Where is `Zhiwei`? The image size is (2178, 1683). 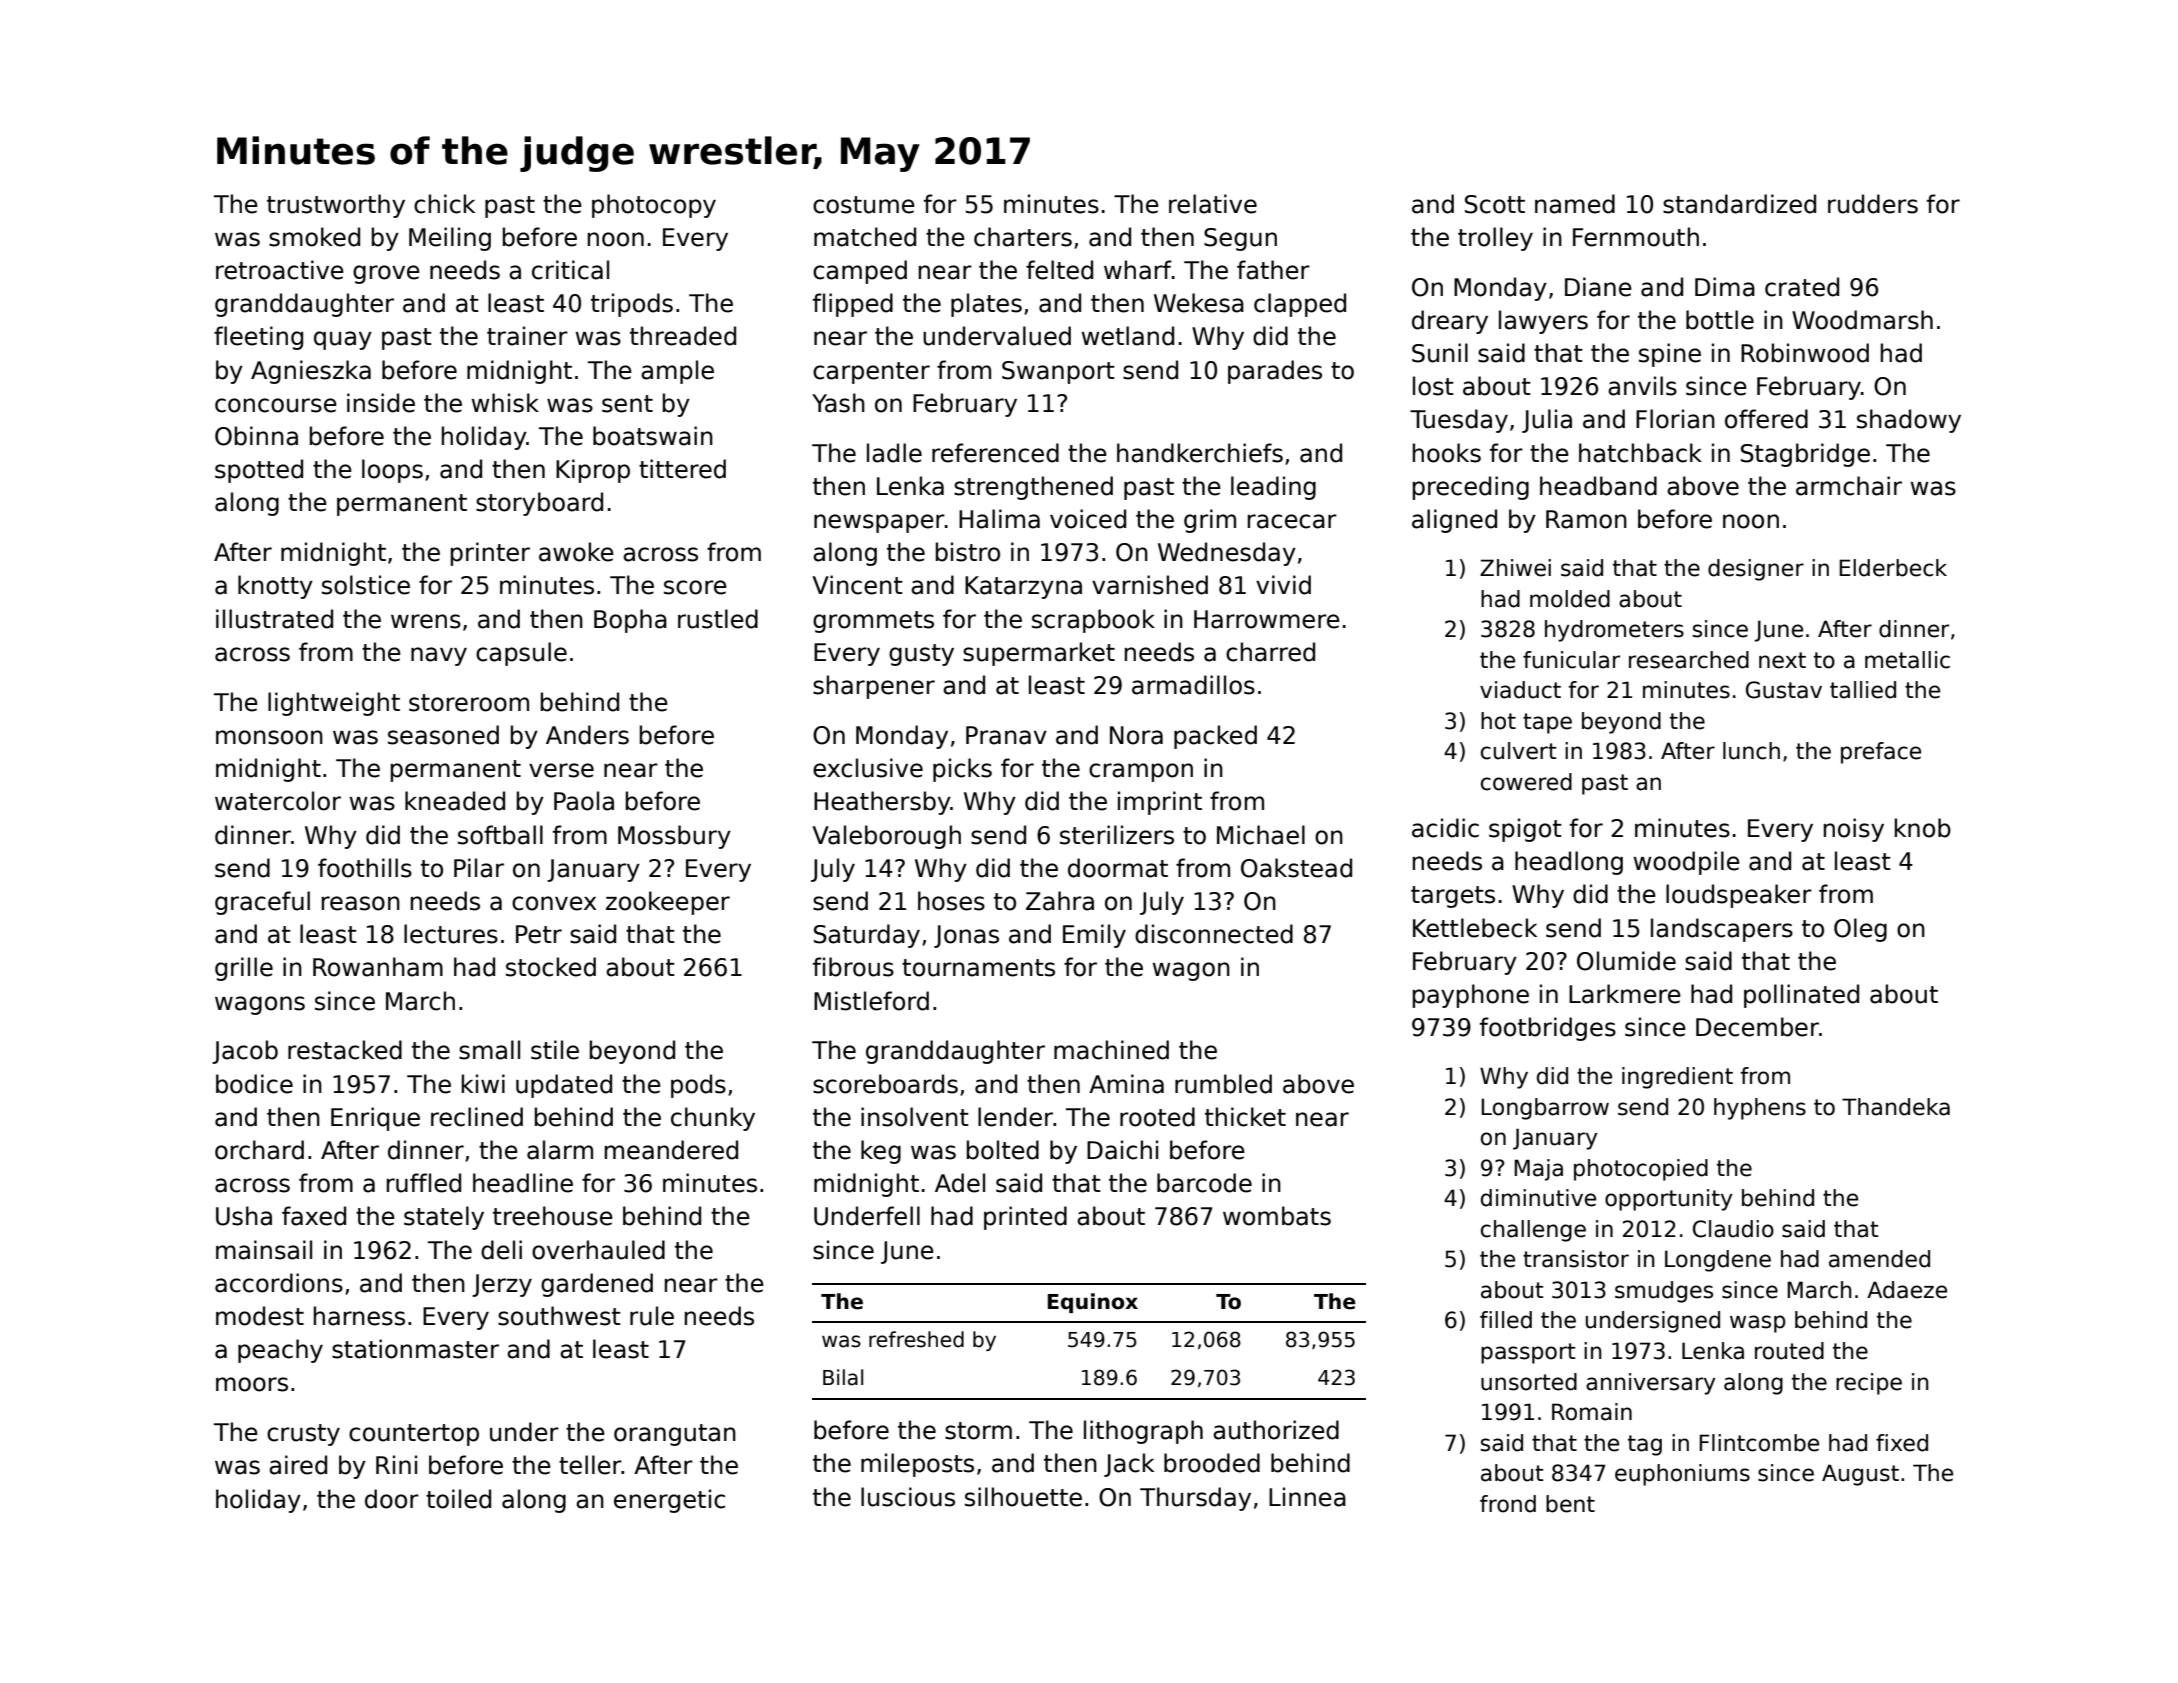 Zhiwei is located at coordinates (1515, 568).
